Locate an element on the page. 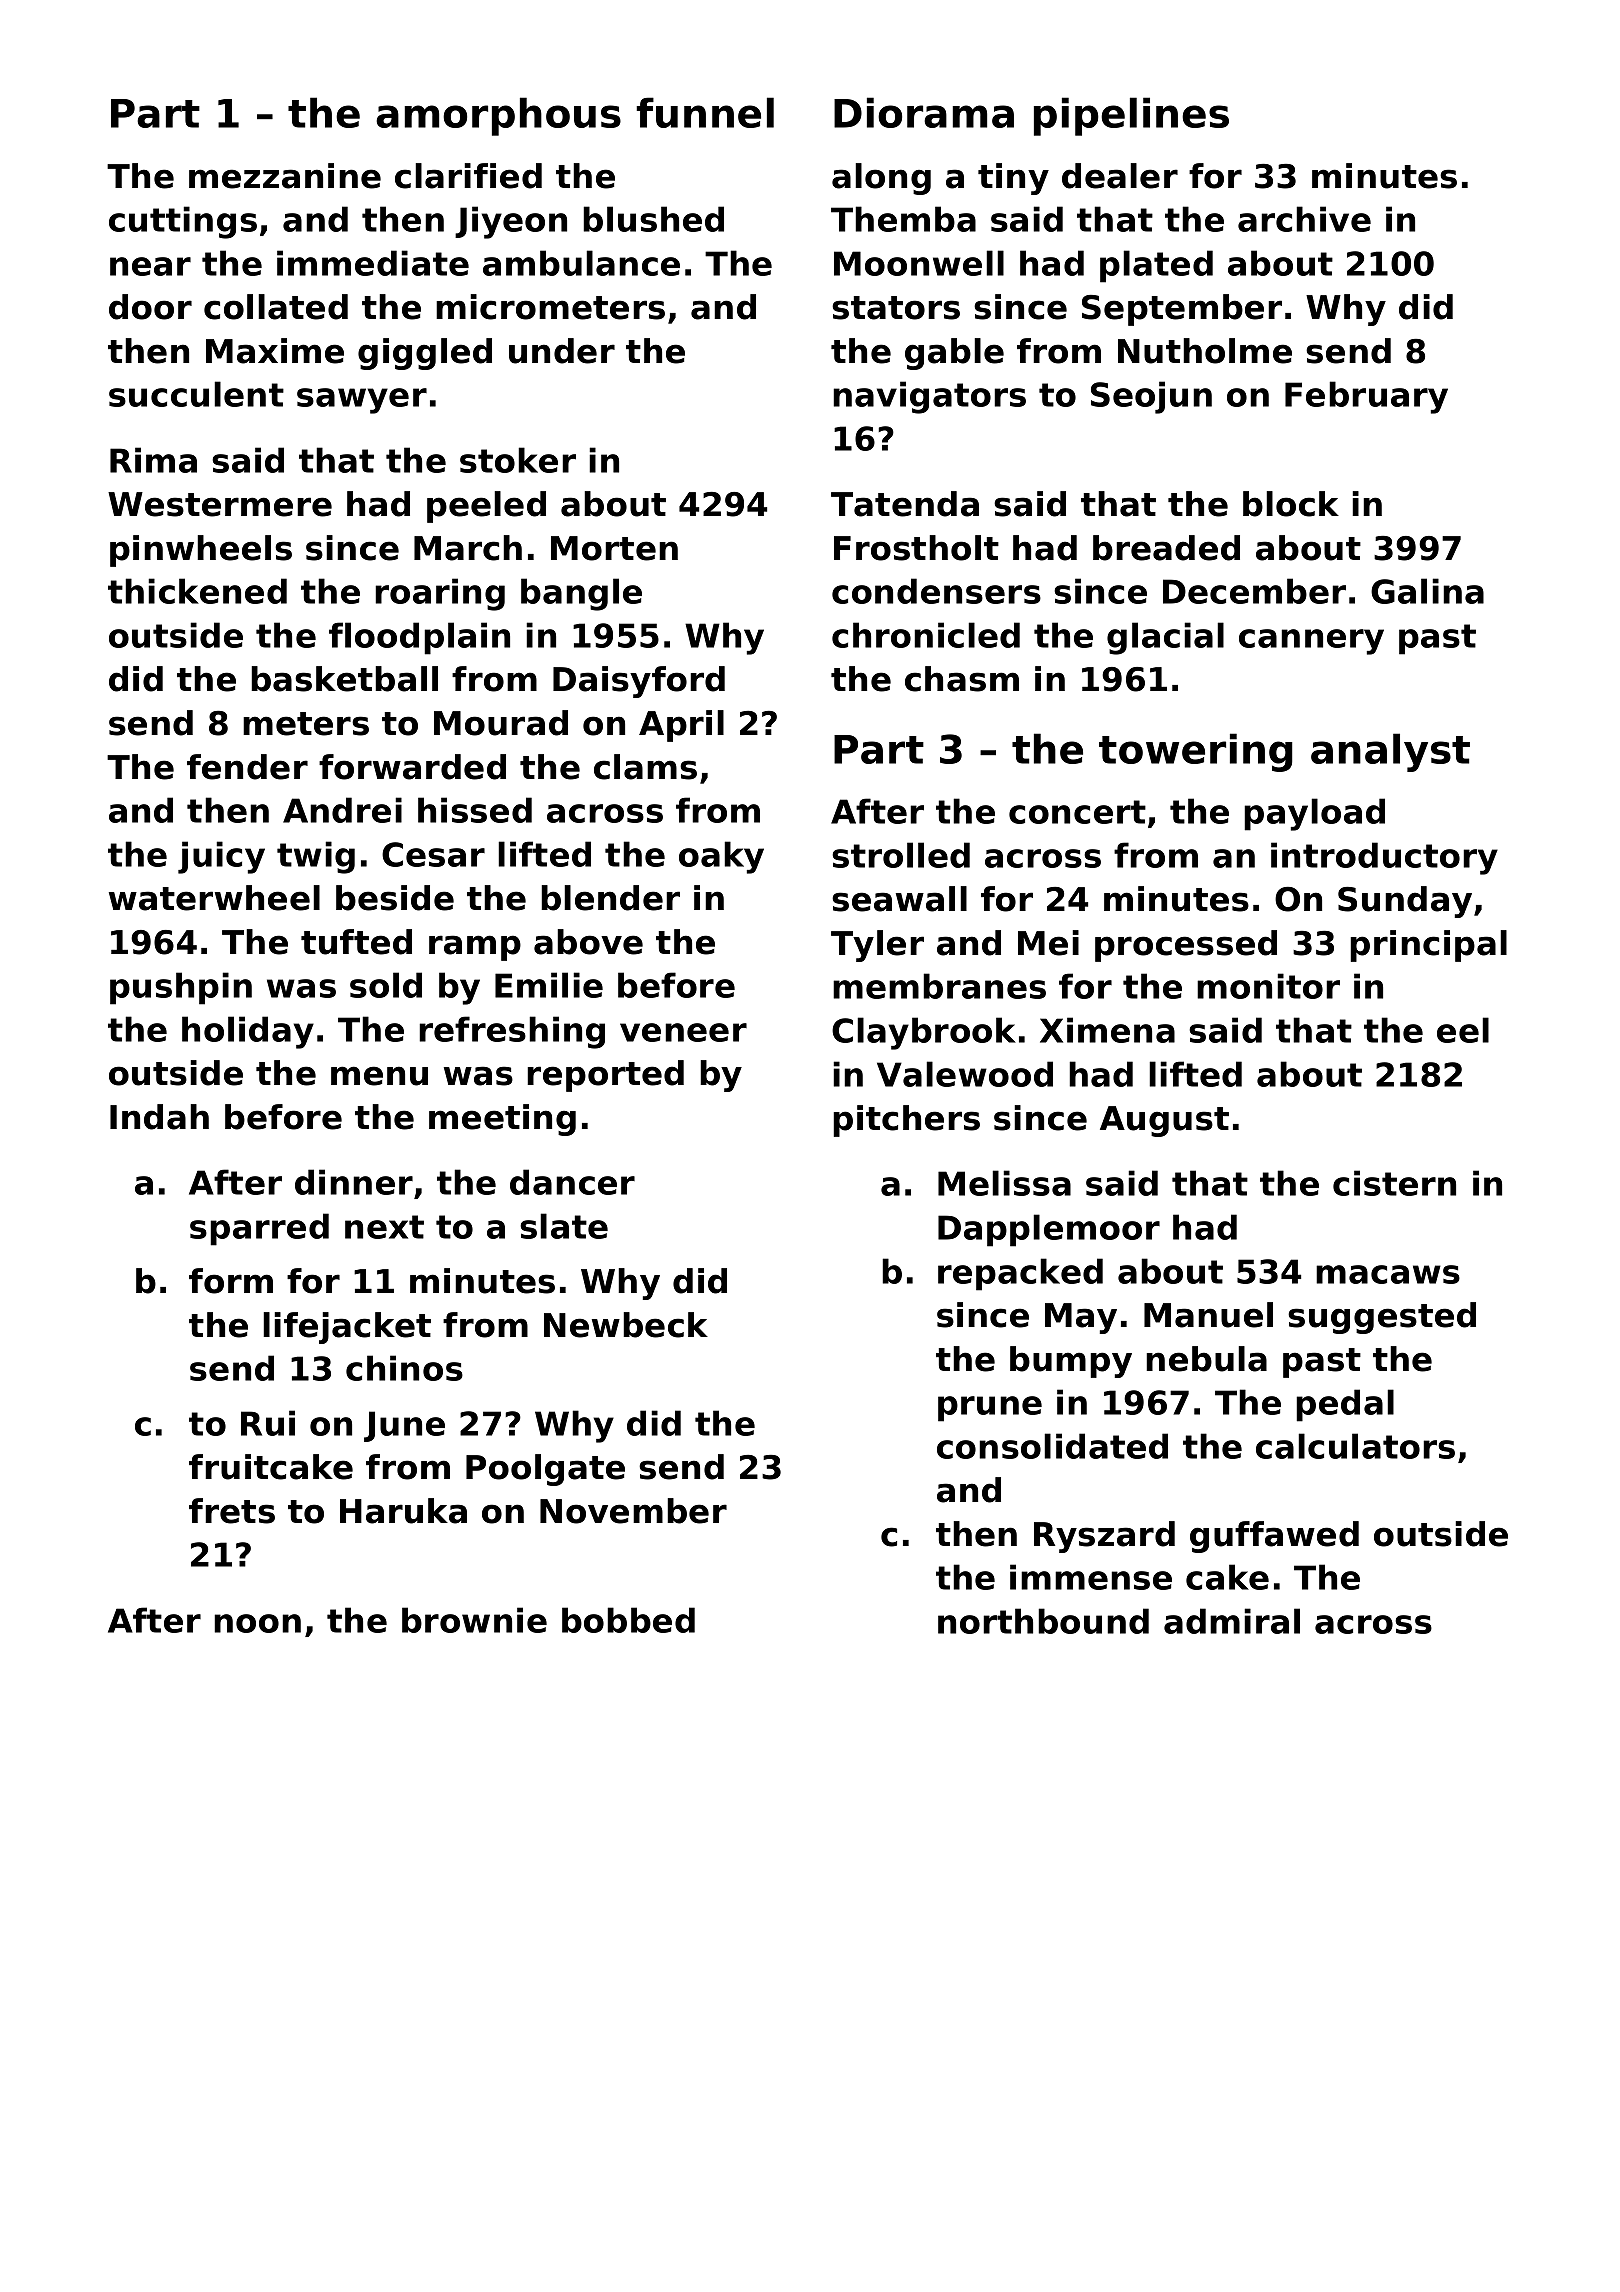 This image has height=2292, width=1620. Haruka is located at coordinates (403, 1511).
